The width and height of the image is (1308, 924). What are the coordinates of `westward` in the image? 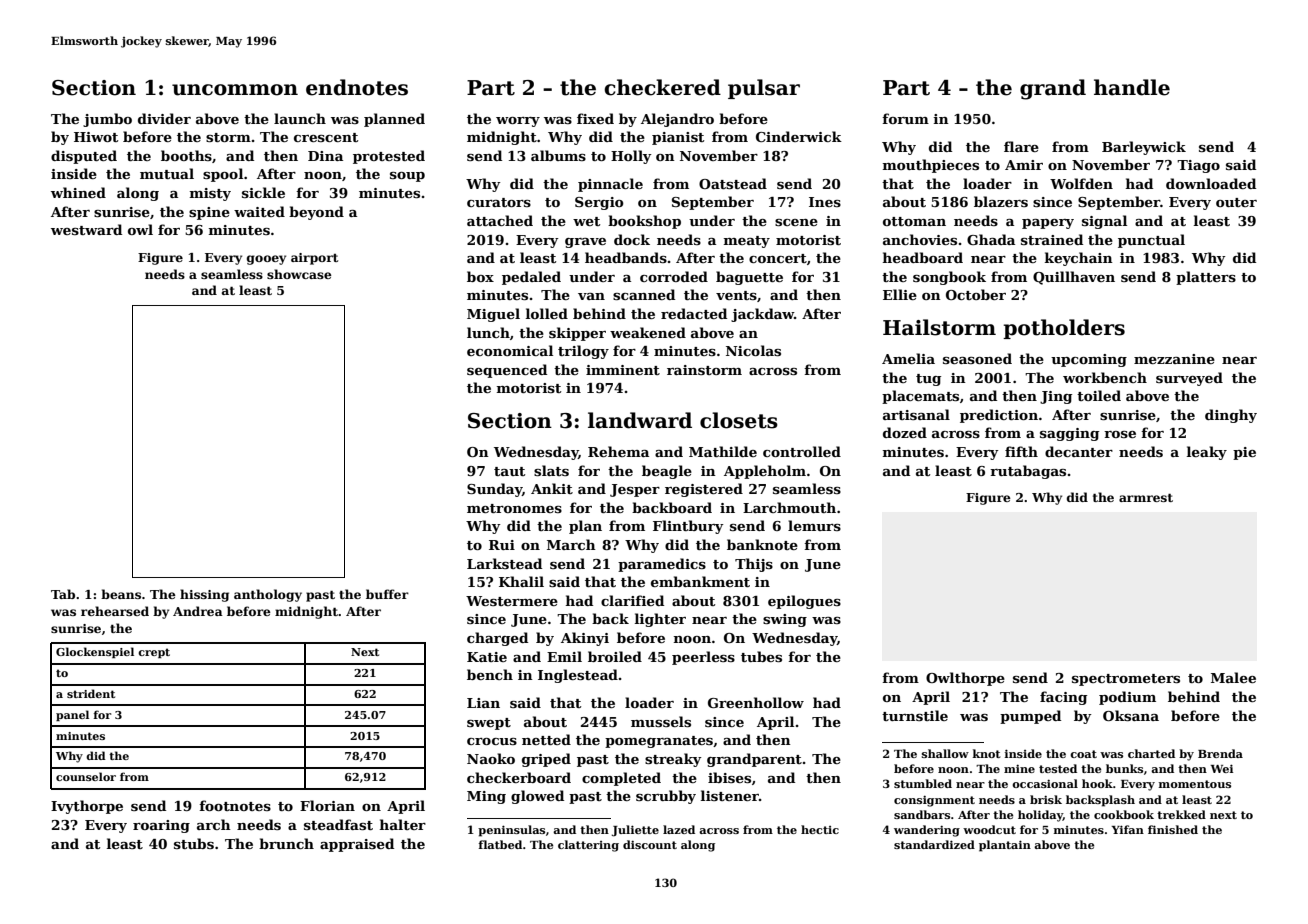 It's located at (86, 229).
